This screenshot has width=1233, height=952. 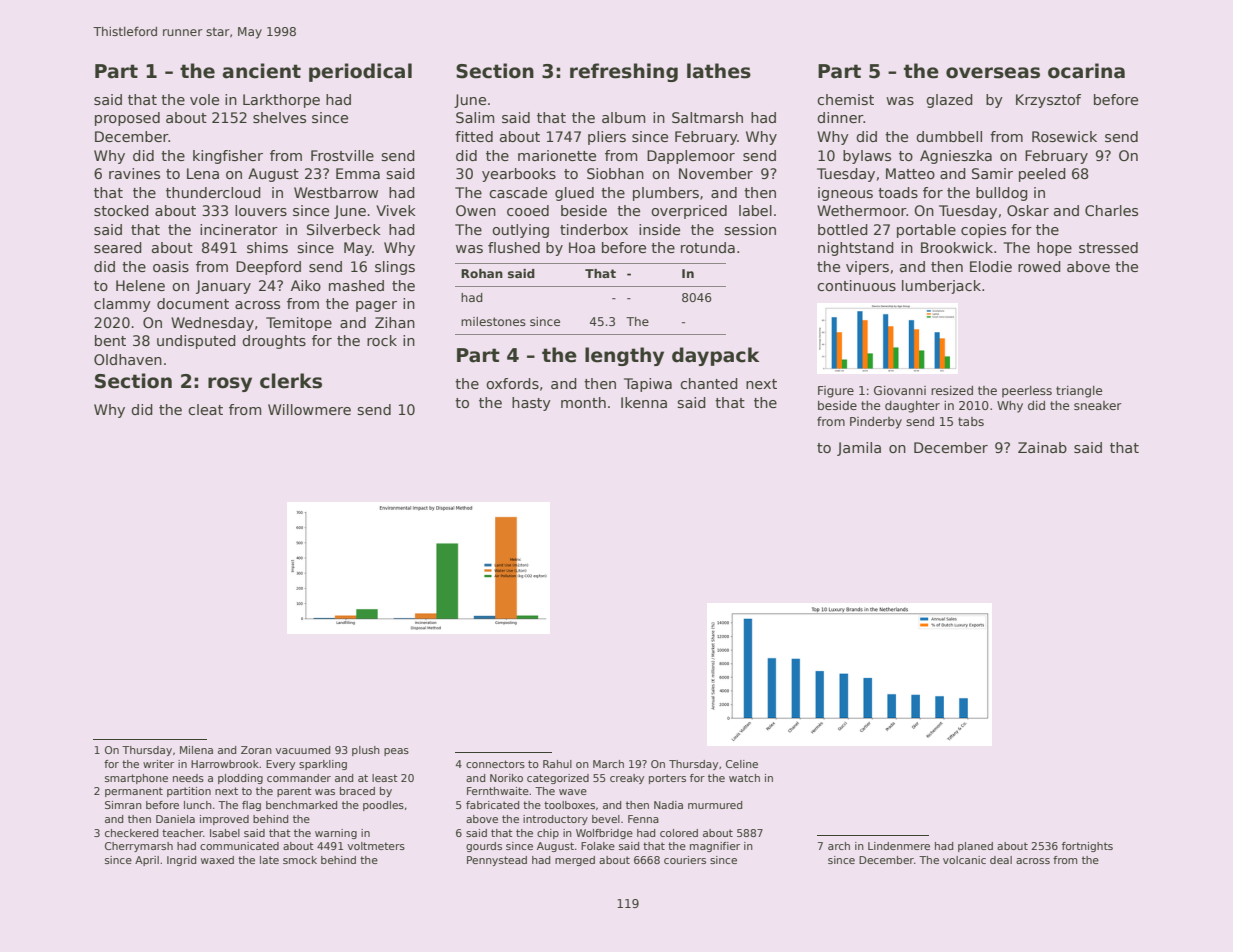 What do you see at coordinates (281, 101) in the screenshot?
I see `Larkthorpe` at bounding box center [281, 101].
